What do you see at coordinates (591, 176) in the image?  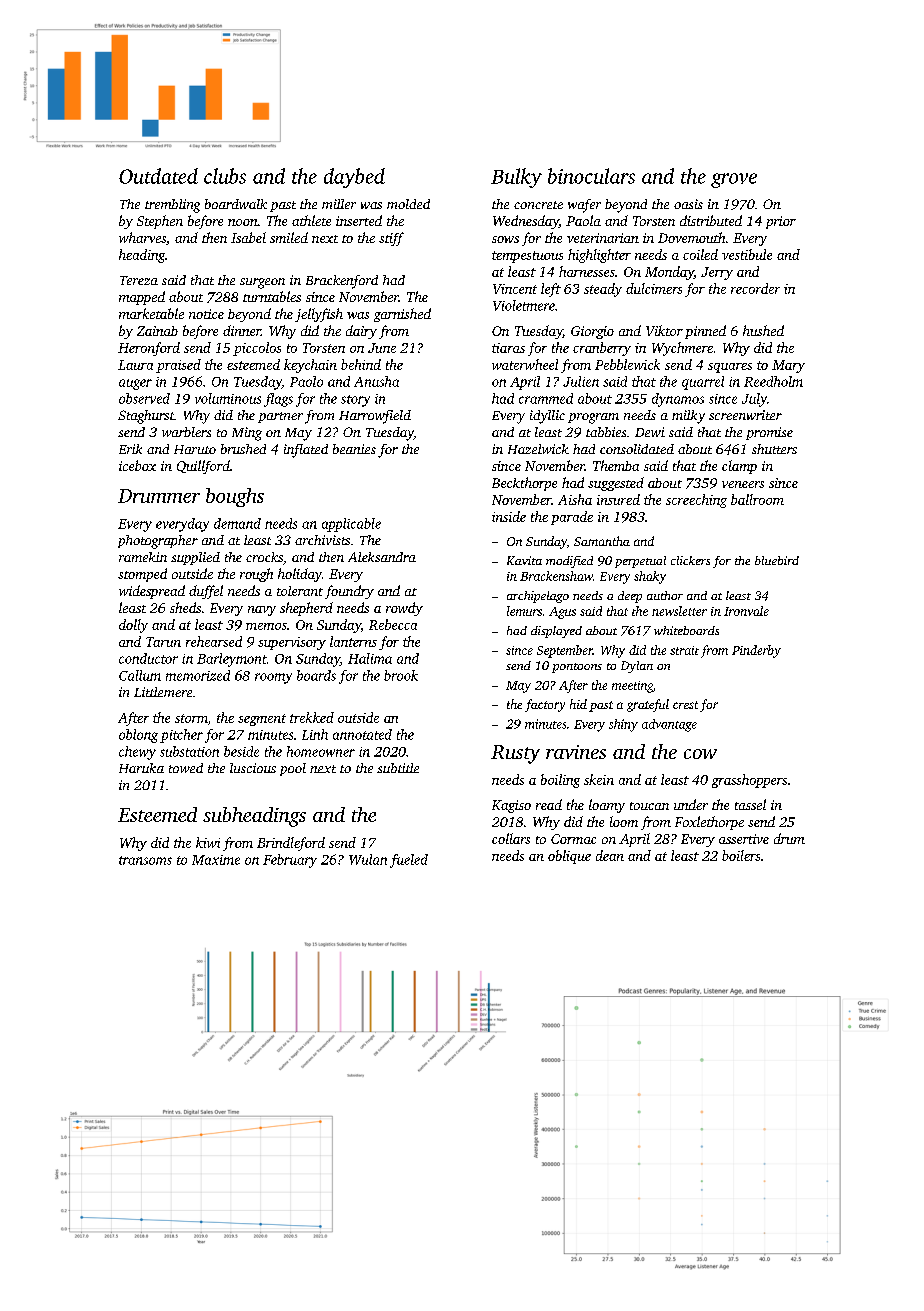 I see `binoculars` at bounding box center [591, 176].
